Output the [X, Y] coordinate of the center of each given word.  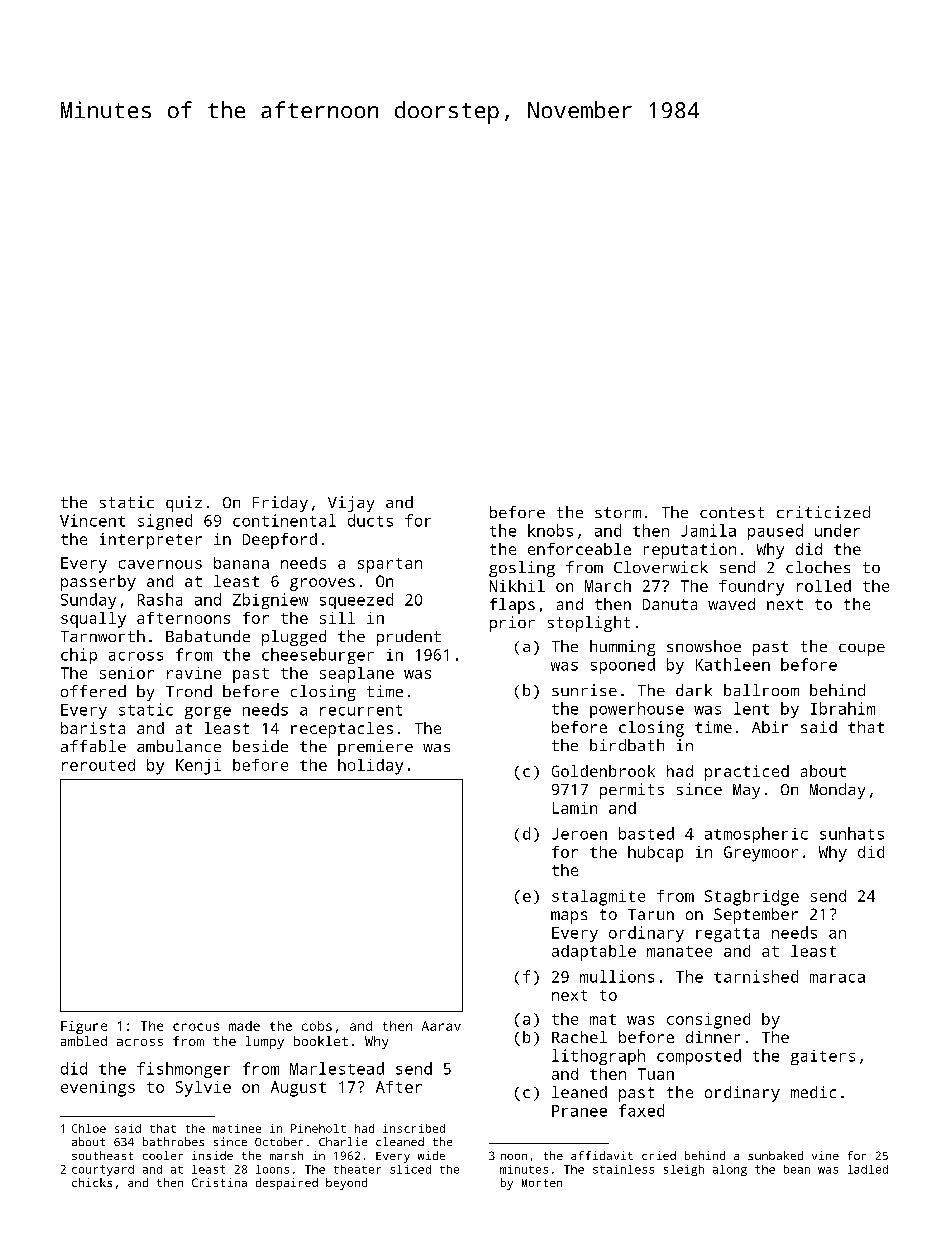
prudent [409, 638]
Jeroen [579, 834]
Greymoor [761, 854]
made [244, 1026]
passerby [98, 583]
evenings [98, 1089]
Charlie [343, 1141]
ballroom [761, 690]
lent [751, 708]
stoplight [589, 624]
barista [93, 728]
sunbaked [775, 1155]
